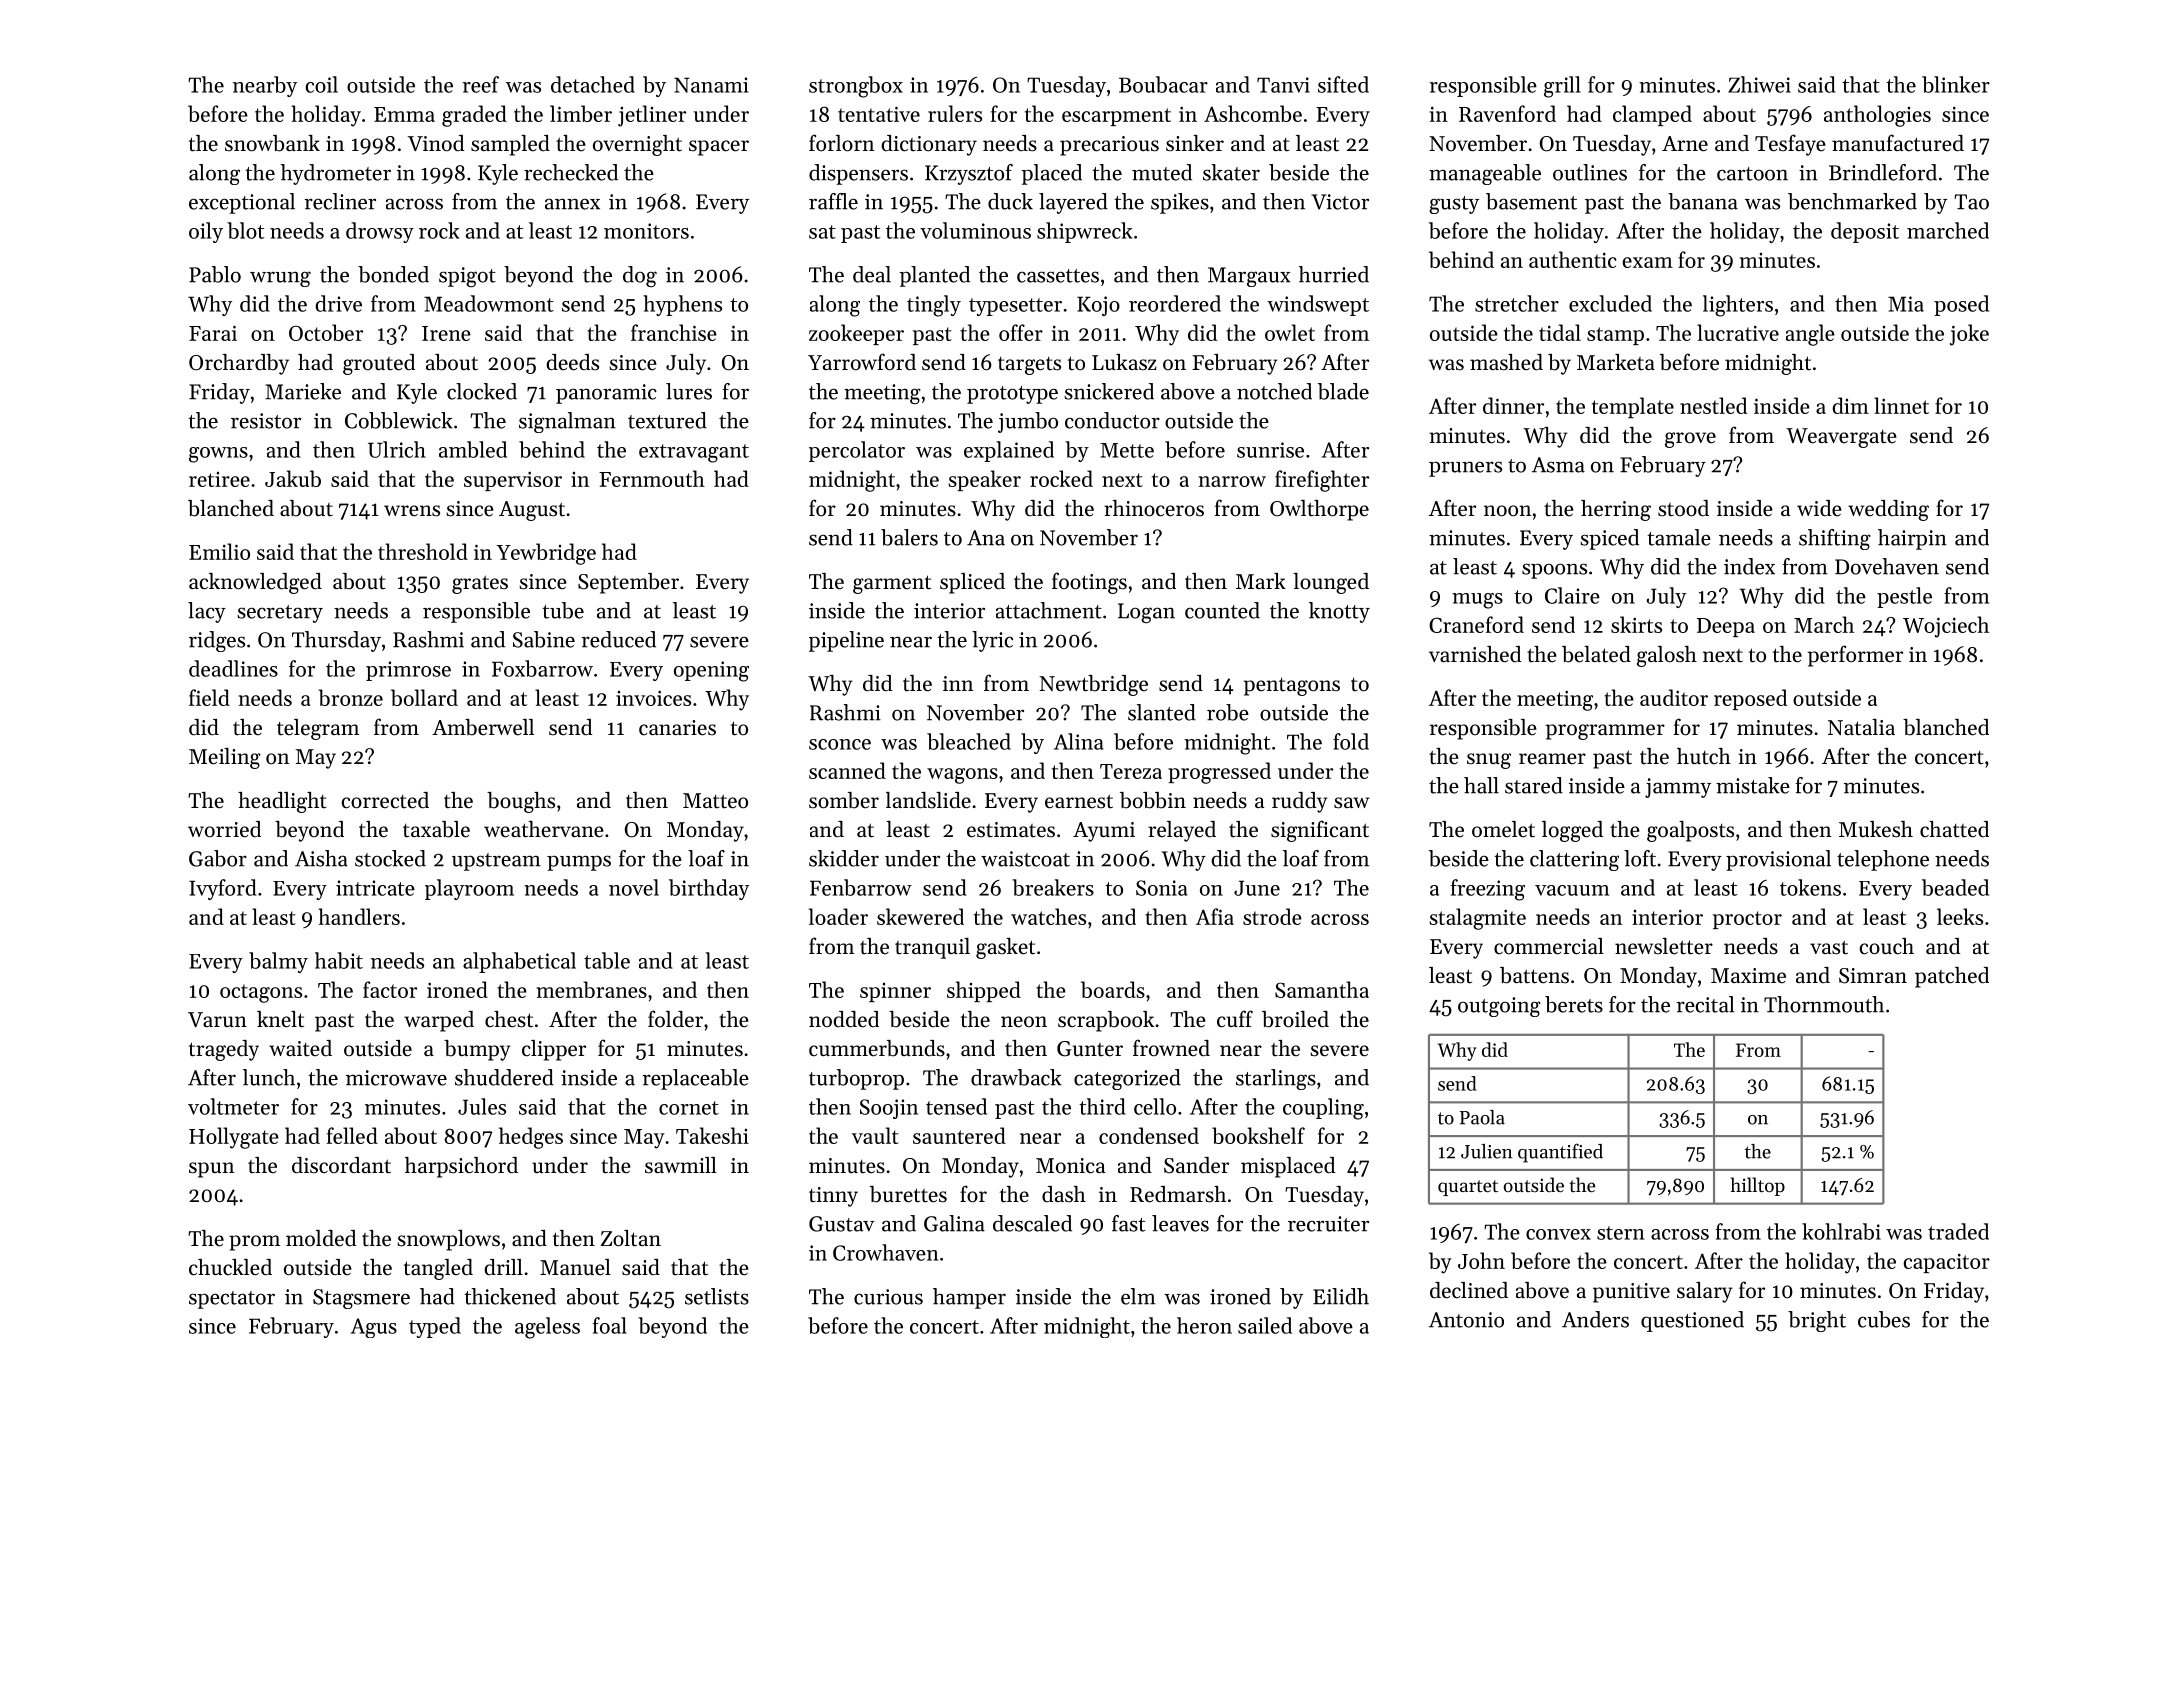 The width and height of the screenshot is (2178, 1683). Describe the element at coordinates (480, 584) in the screenshot. I see `grates` at that location.
